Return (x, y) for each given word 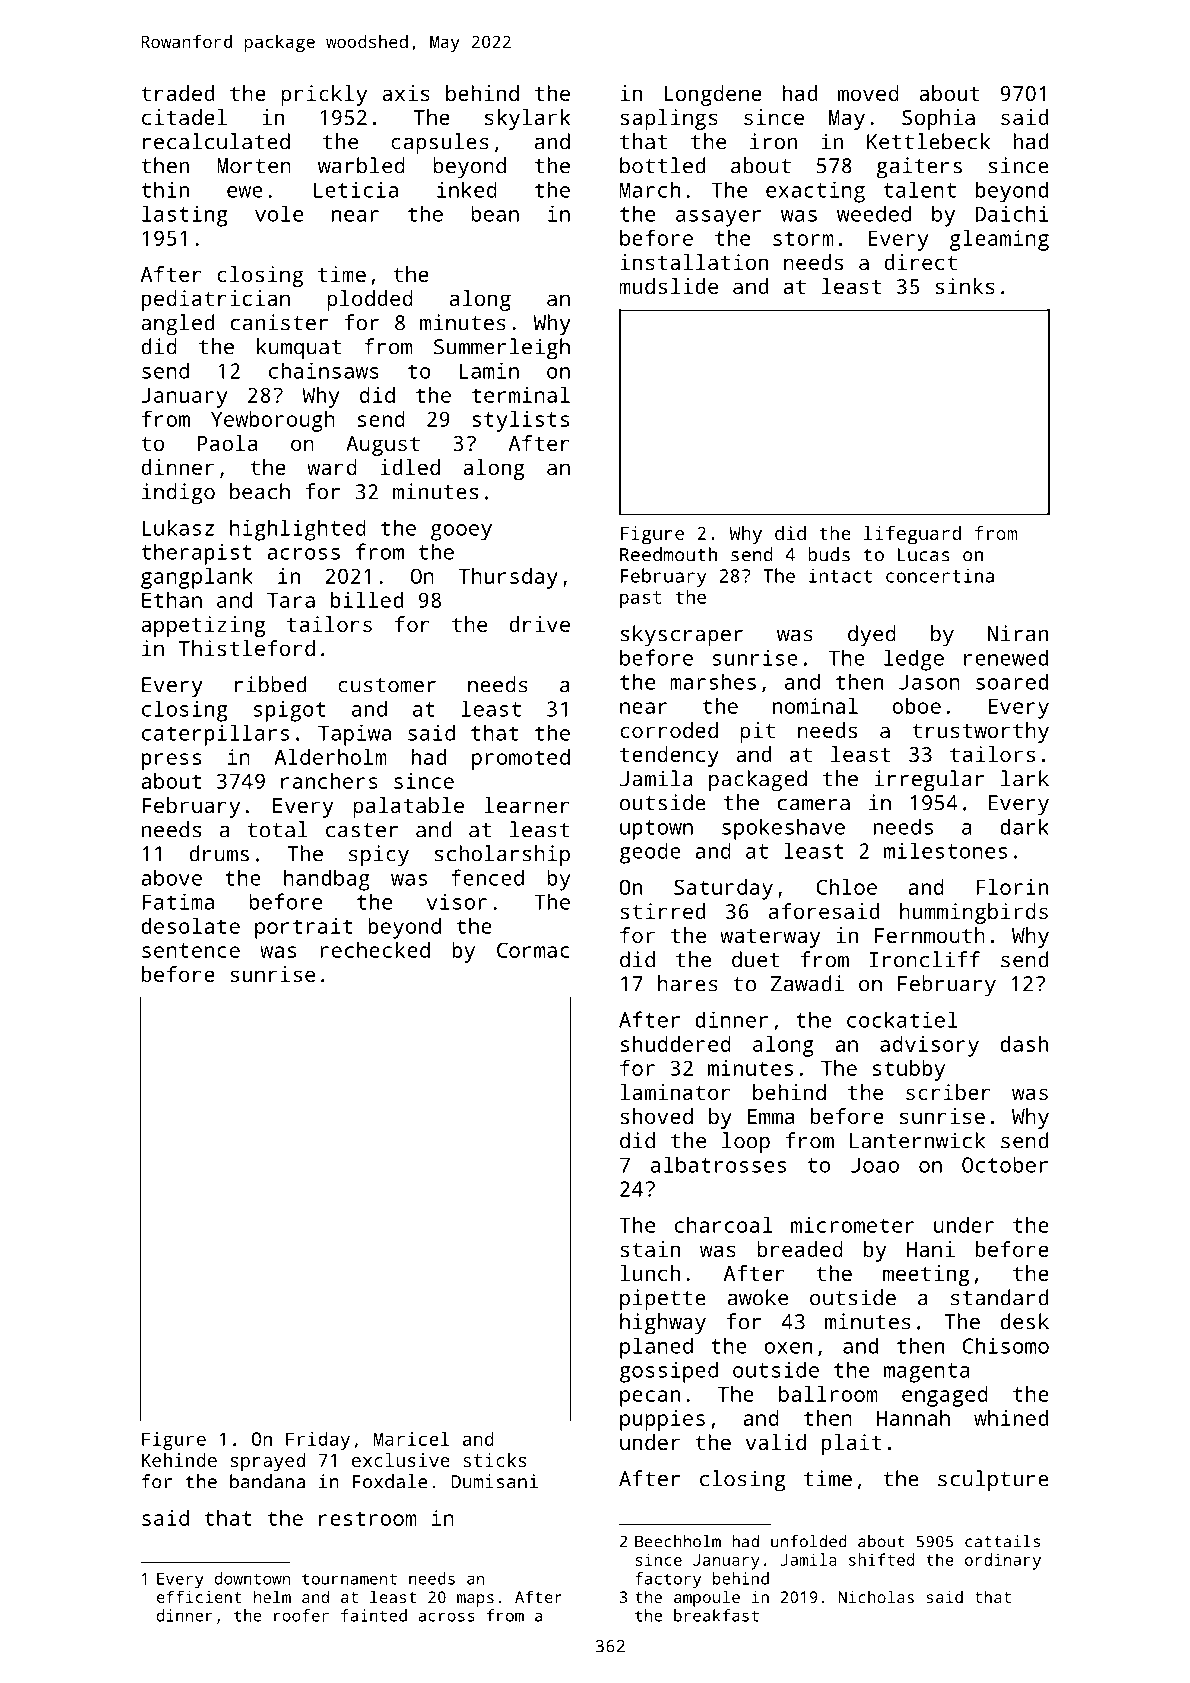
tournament (349, 1579)
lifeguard (912, 535)
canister (279, 322)
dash (1024, 1044)
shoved (657, 1116)
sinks (965, 286)
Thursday (508, 578)
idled (410, 467)
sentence (191, 950)
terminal (521, 395)
